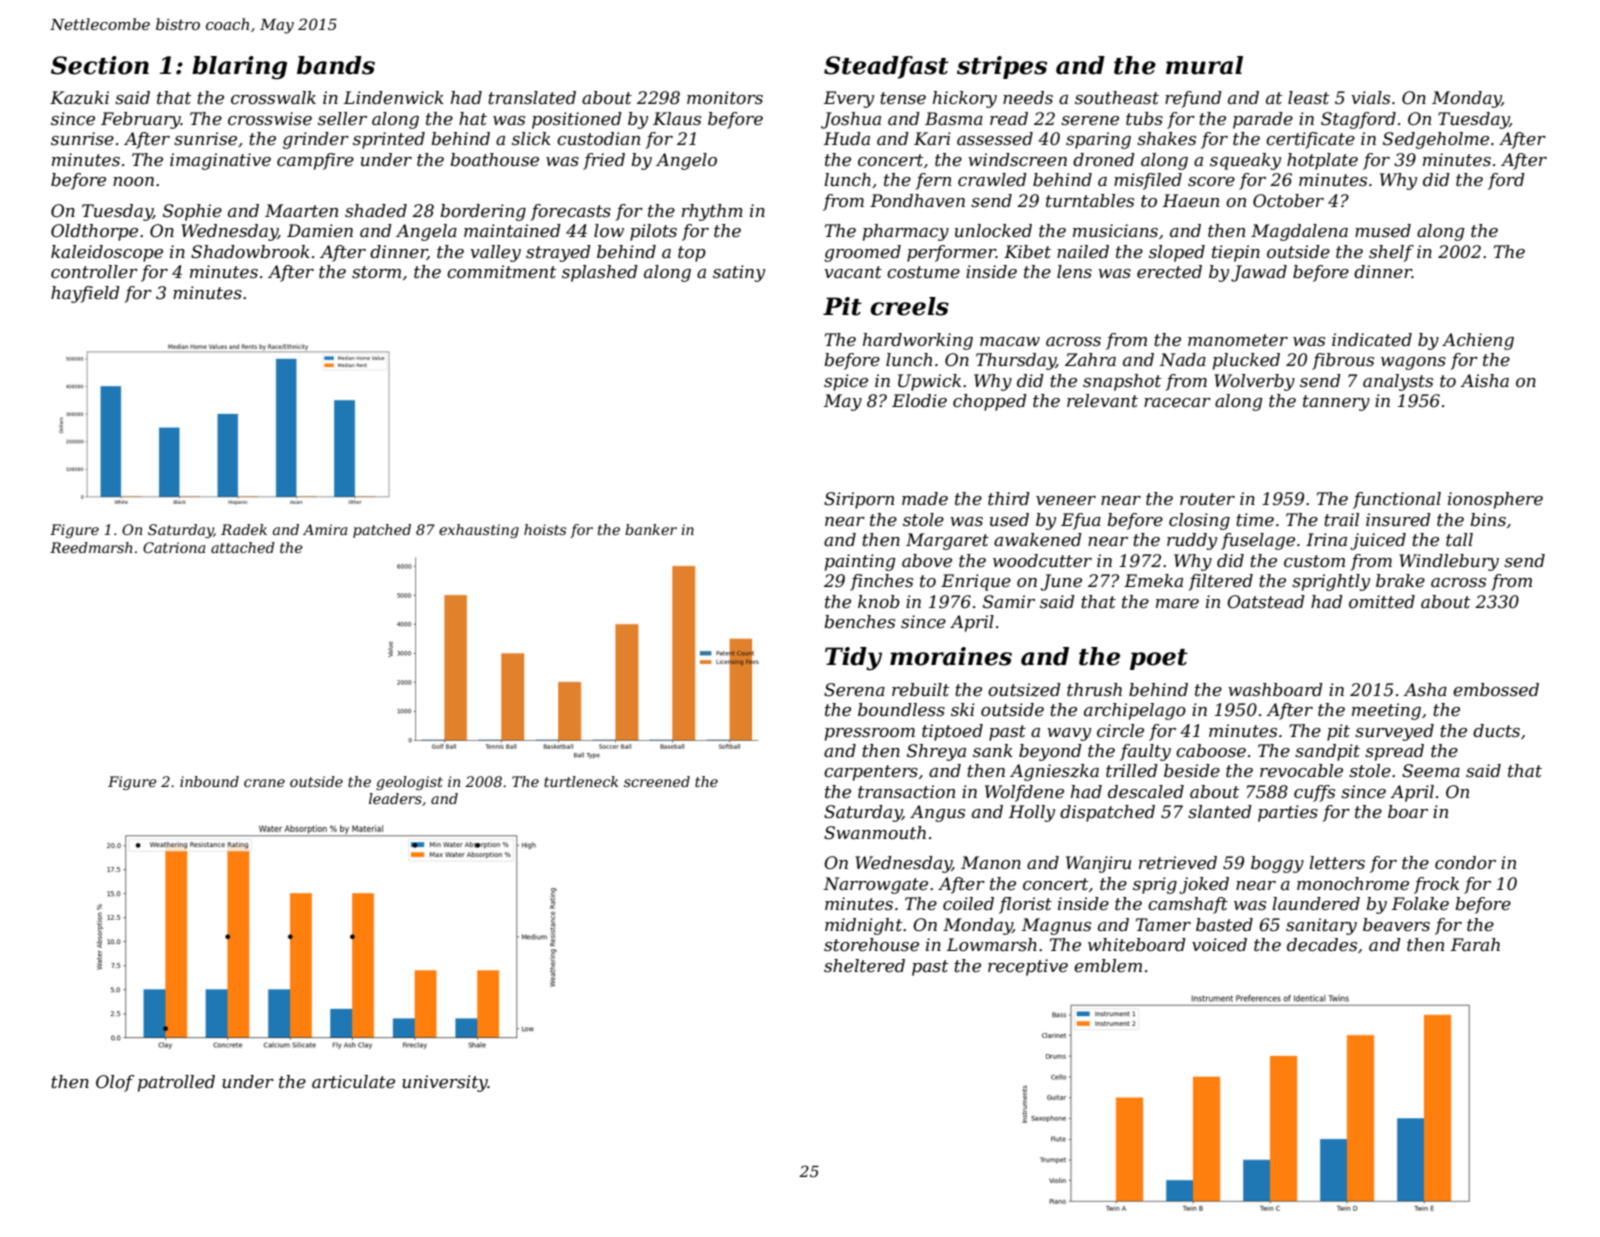  What do you see at coordinates (115, 1083) in the screenshot?
I see `Olof` at bounding box center [115, 1083].
